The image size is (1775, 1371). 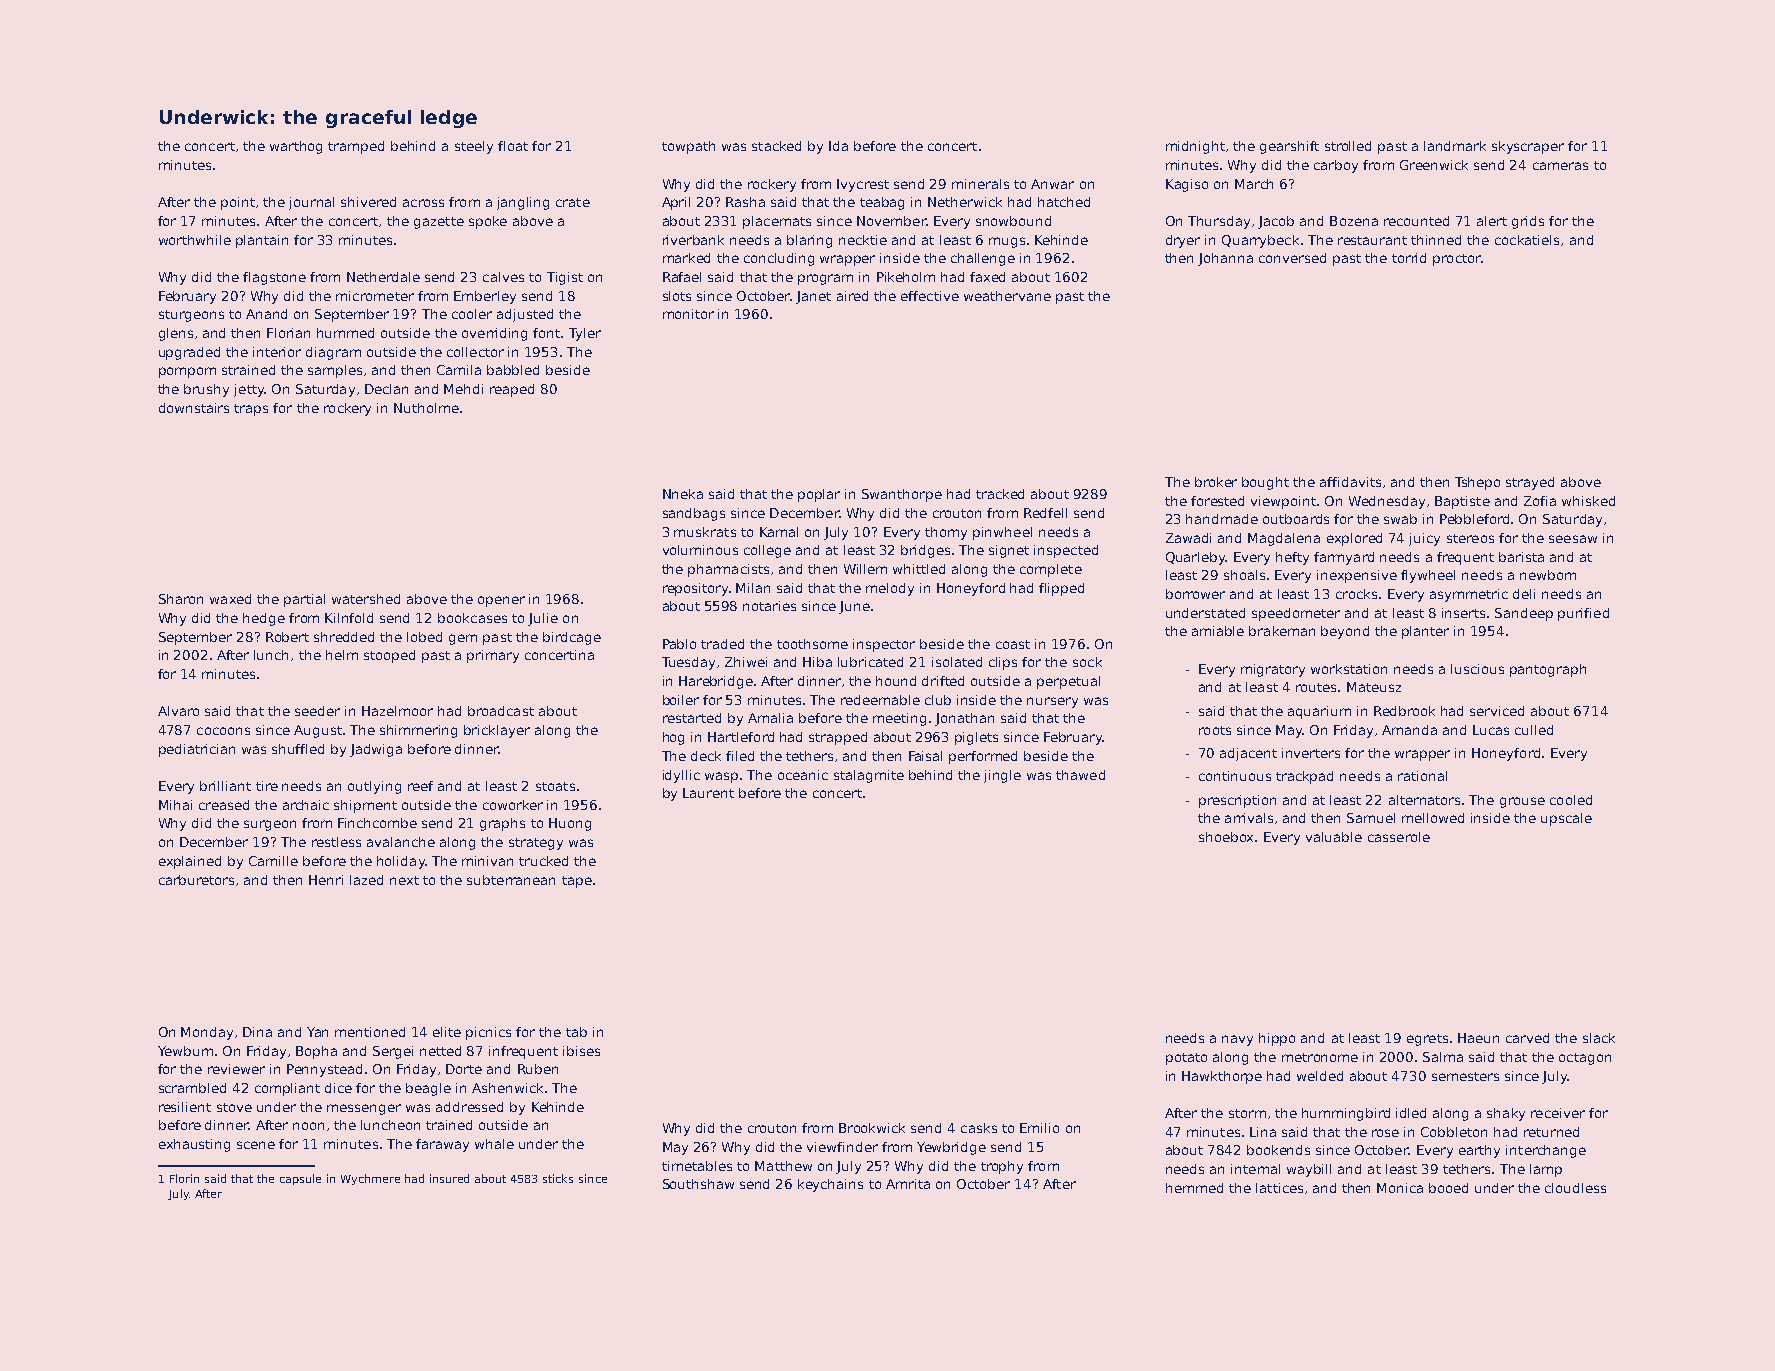 What do you see at coordinates (251, 410) in the screenshot?
I see `traps` at bounding box center [251, 410].
